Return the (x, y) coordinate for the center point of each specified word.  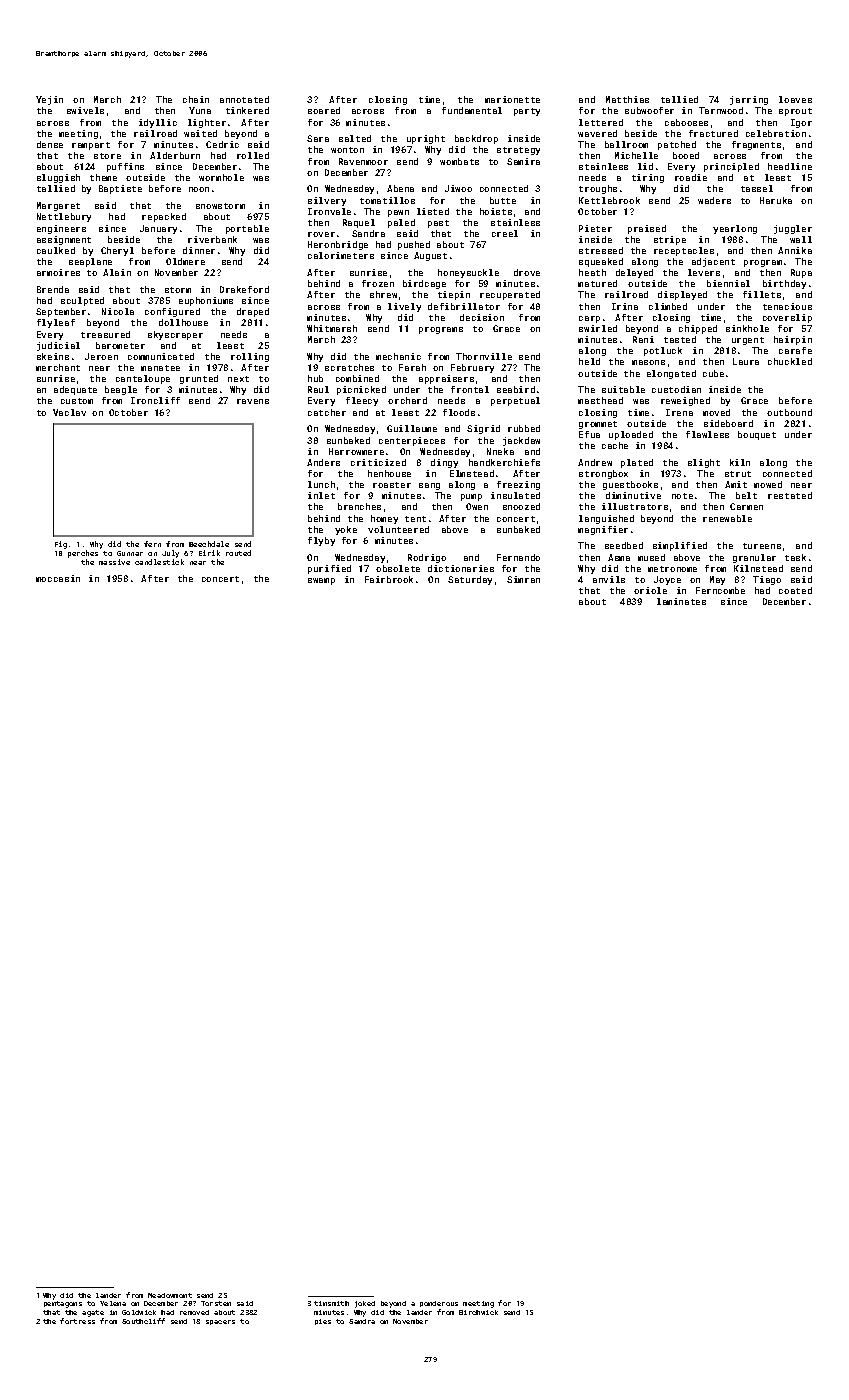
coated (795, 590)
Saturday (470, 580)
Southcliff (143, 1321)
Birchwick (478, 1312)
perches (83, 554)
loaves (795, 99)
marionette (512, 99)
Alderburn (175, 155)
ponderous (439, 1304)
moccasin (58, 578)
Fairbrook (389, 579)
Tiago (767, 580)
